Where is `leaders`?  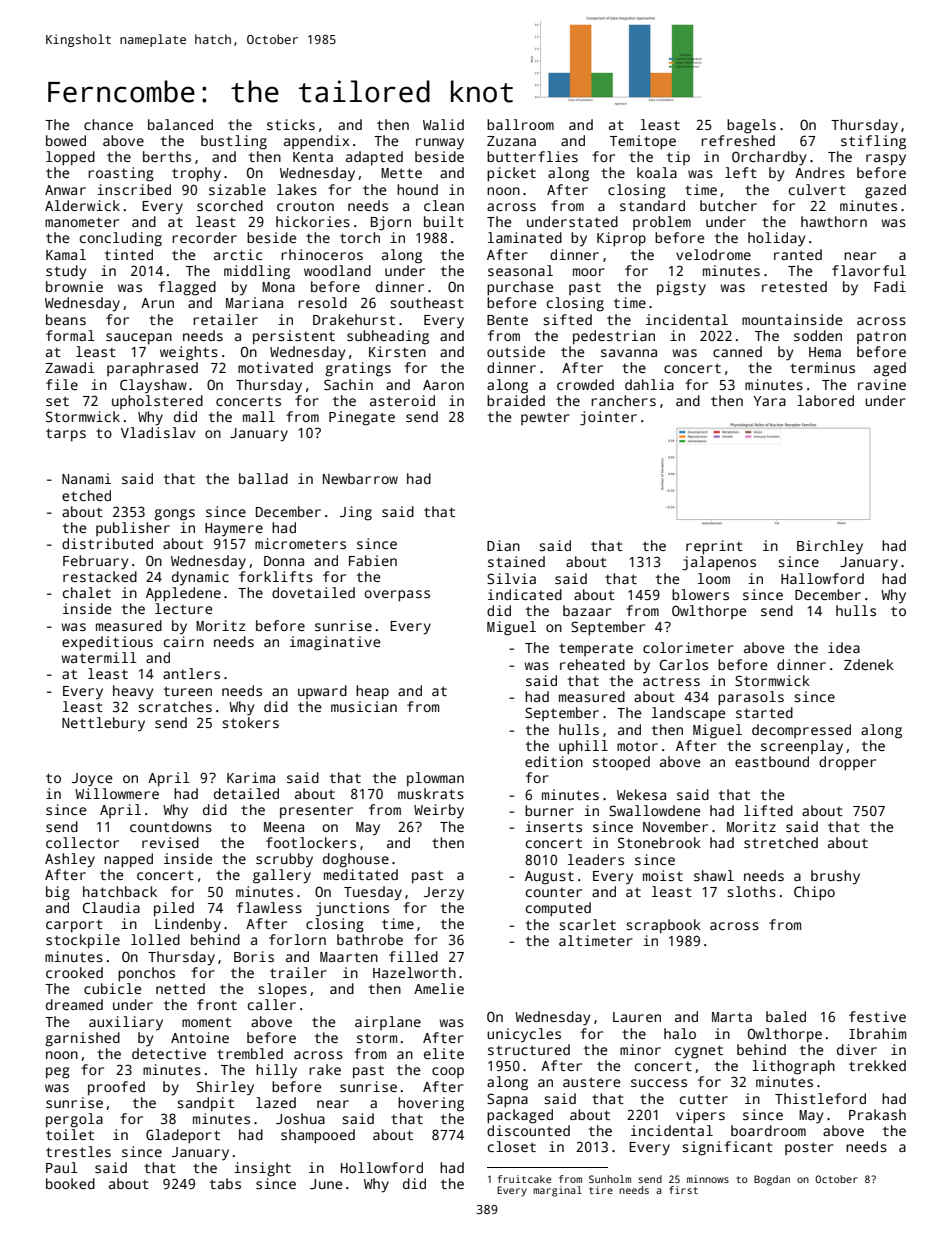
leaders is located at coordinates (596, 859).
